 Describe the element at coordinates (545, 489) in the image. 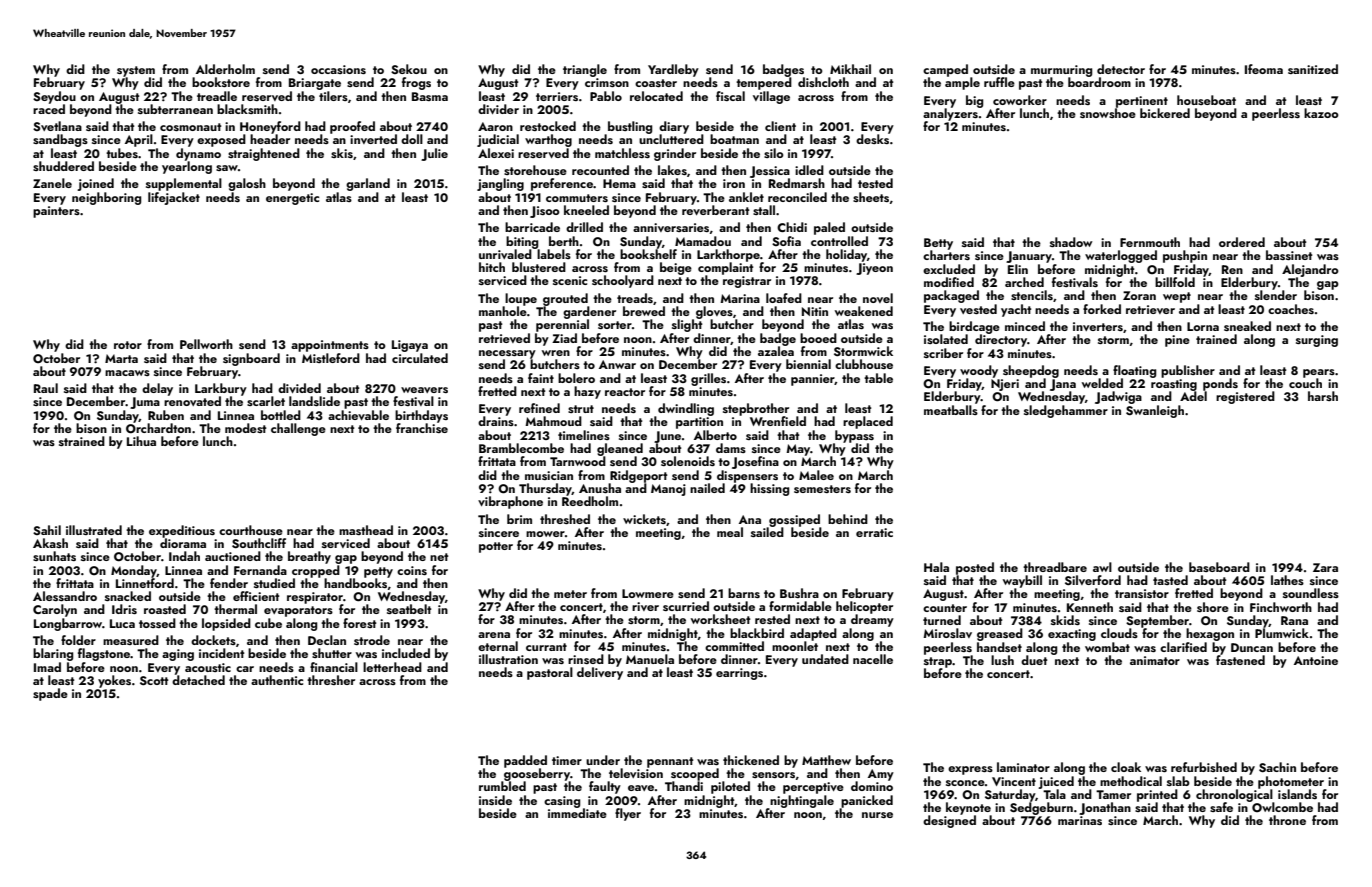

I see `Thursday` at that location.
